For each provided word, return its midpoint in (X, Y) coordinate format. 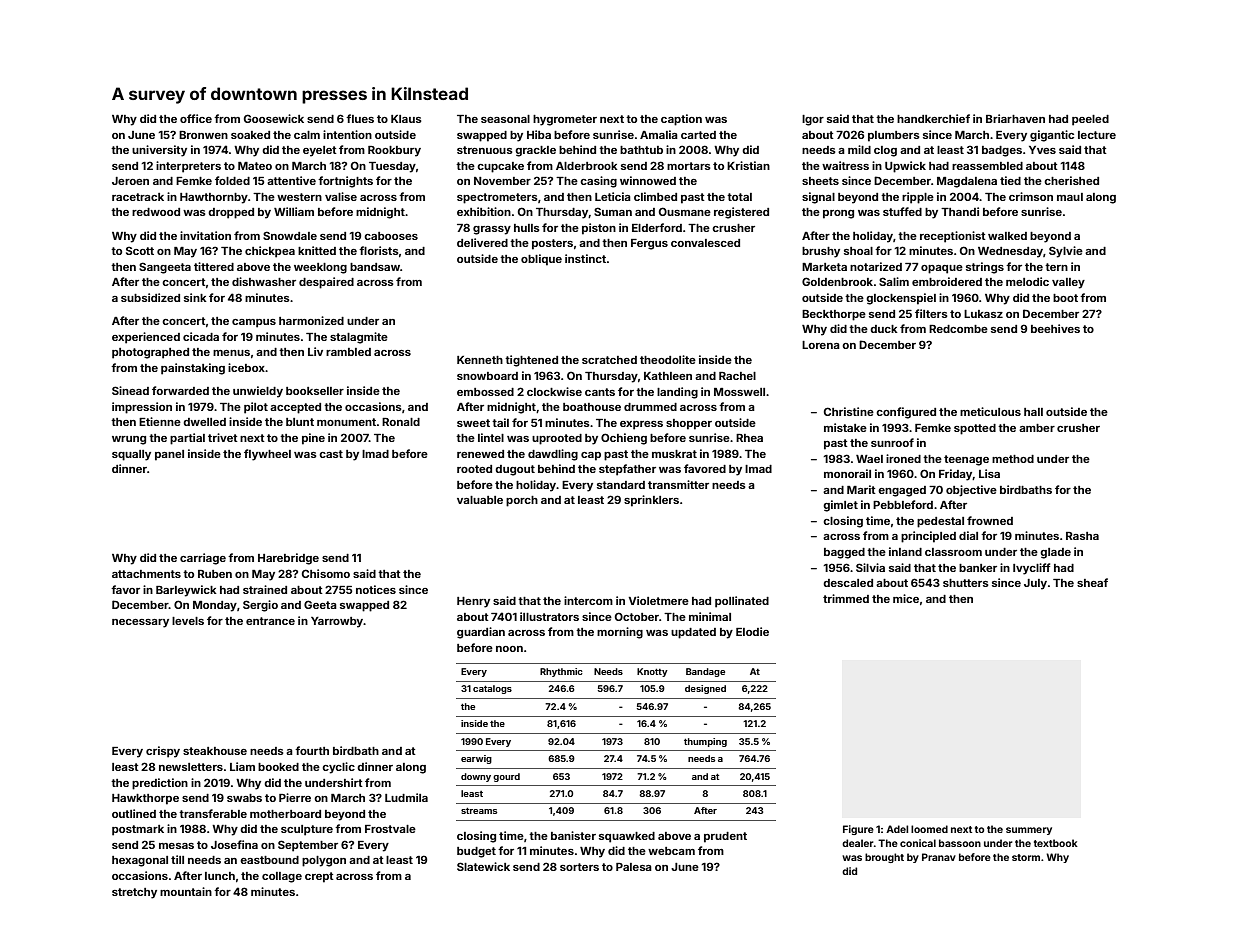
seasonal (505, 119)
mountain (186, 891)
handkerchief (933, 118)
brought (884, 858)
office (196, 118)
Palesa (634, 867)
